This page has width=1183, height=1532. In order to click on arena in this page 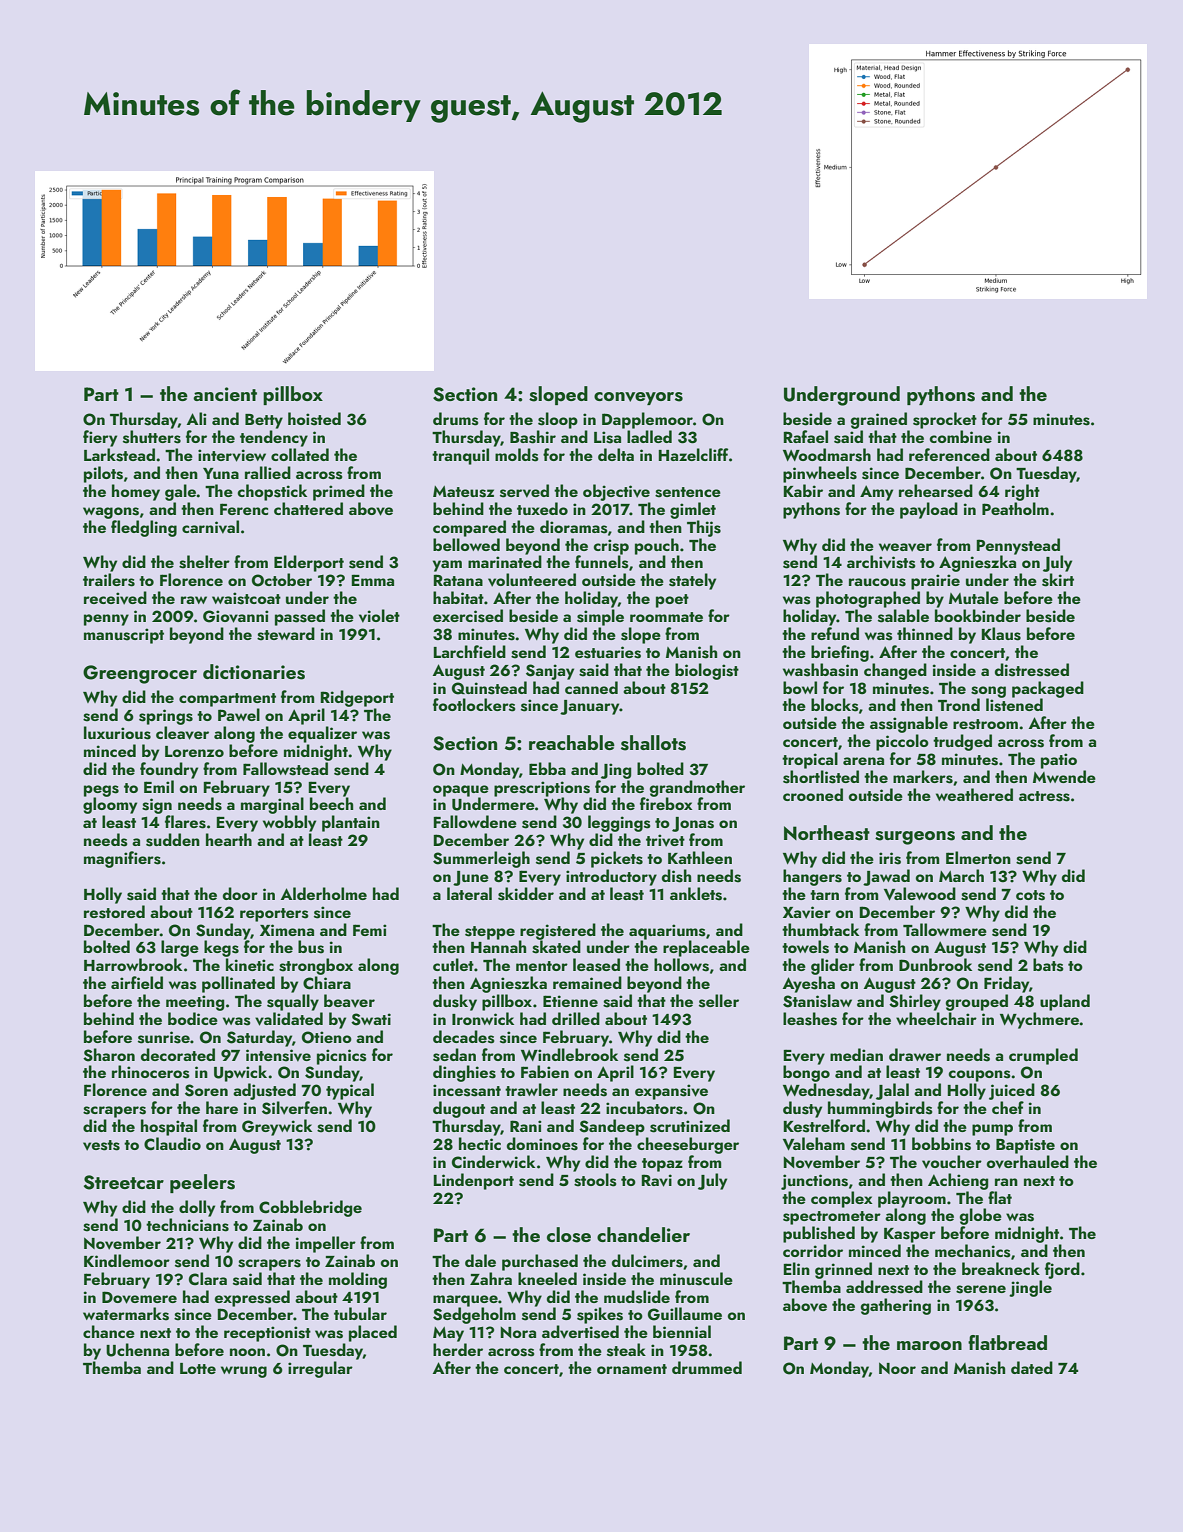, I will do `click(863, 761)`.
